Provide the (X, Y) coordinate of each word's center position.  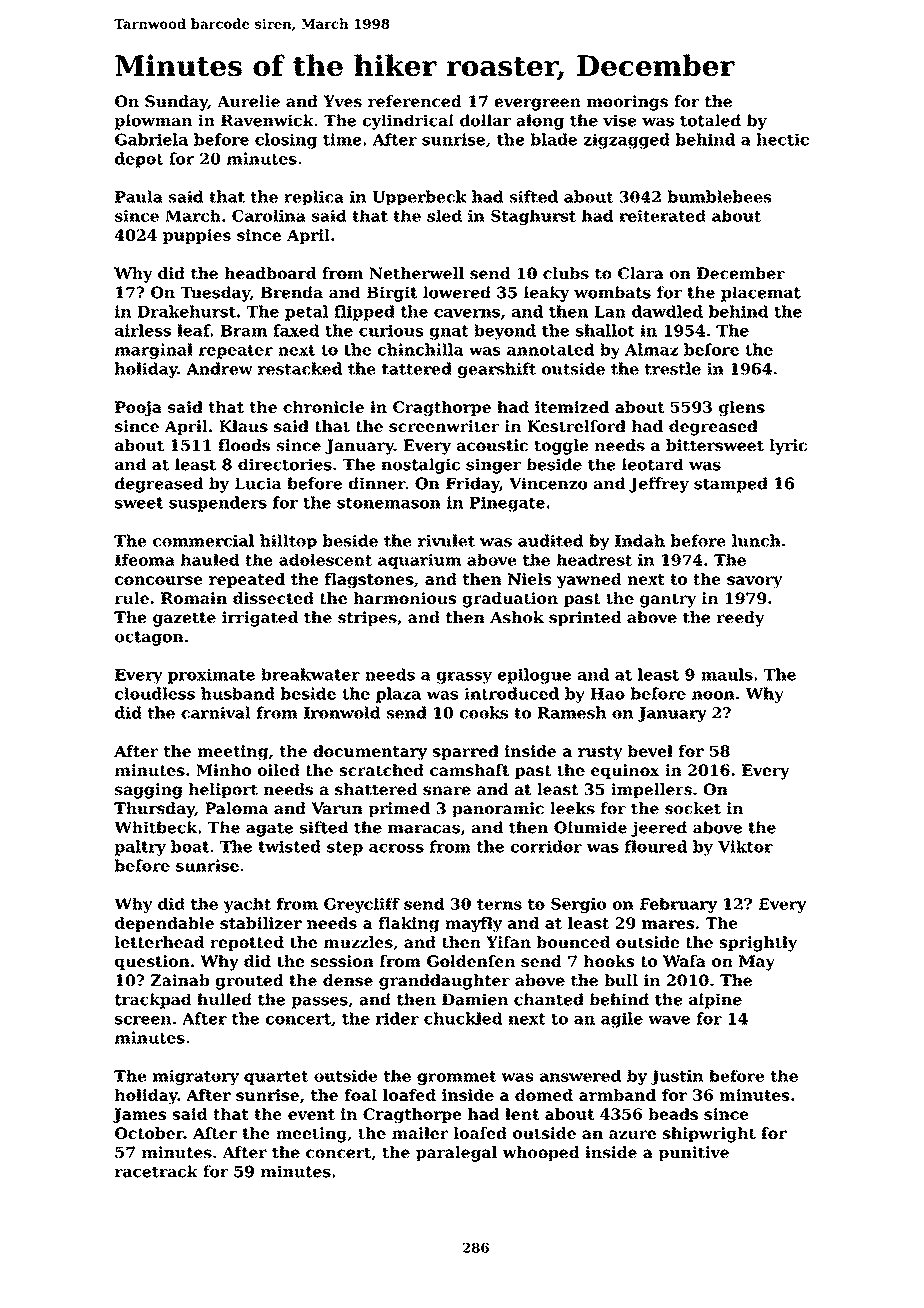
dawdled (667, 311)
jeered (659, 829)
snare (447, 790)
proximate (211, 676)
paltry (140, 848)
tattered (417, 368)
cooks (484, 712)
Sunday (176, 103)
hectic (783, 139)
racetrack (156, 1171)
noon (713, 695)
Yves (342, 101)
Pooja (138, 408)
